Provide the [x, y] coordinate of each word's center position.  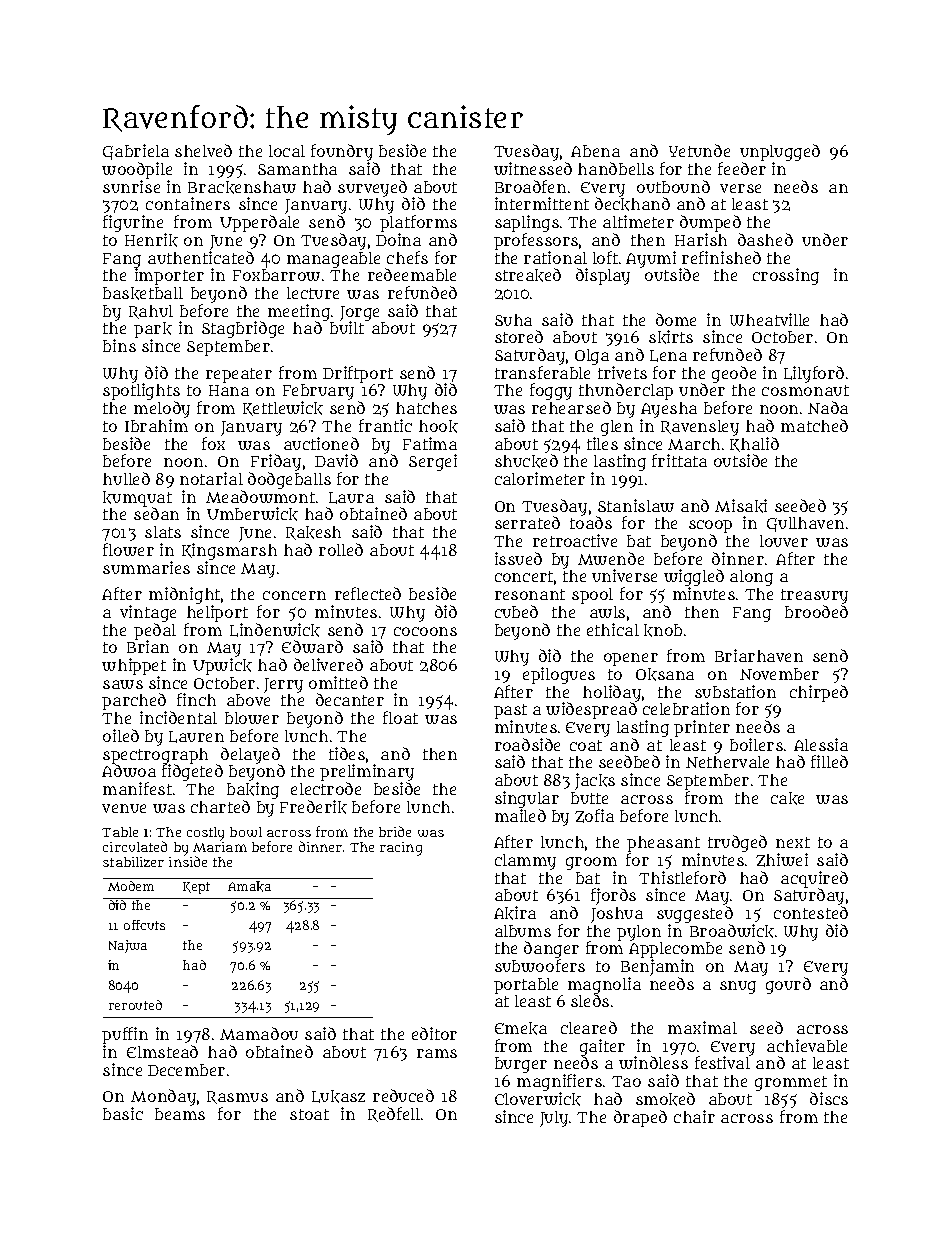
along [751, 578]
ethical [613, 629]
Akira [515, 913]
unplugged [780, 152]
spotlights [141, 392]
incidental [178, 717]
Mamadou [259, 1033]
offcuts [144, 925]
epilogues [559, 675]
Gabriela [136, 152]
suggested [695, 914]
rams [437, 1053]
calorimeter [540, 478]
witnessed [533, 168]
